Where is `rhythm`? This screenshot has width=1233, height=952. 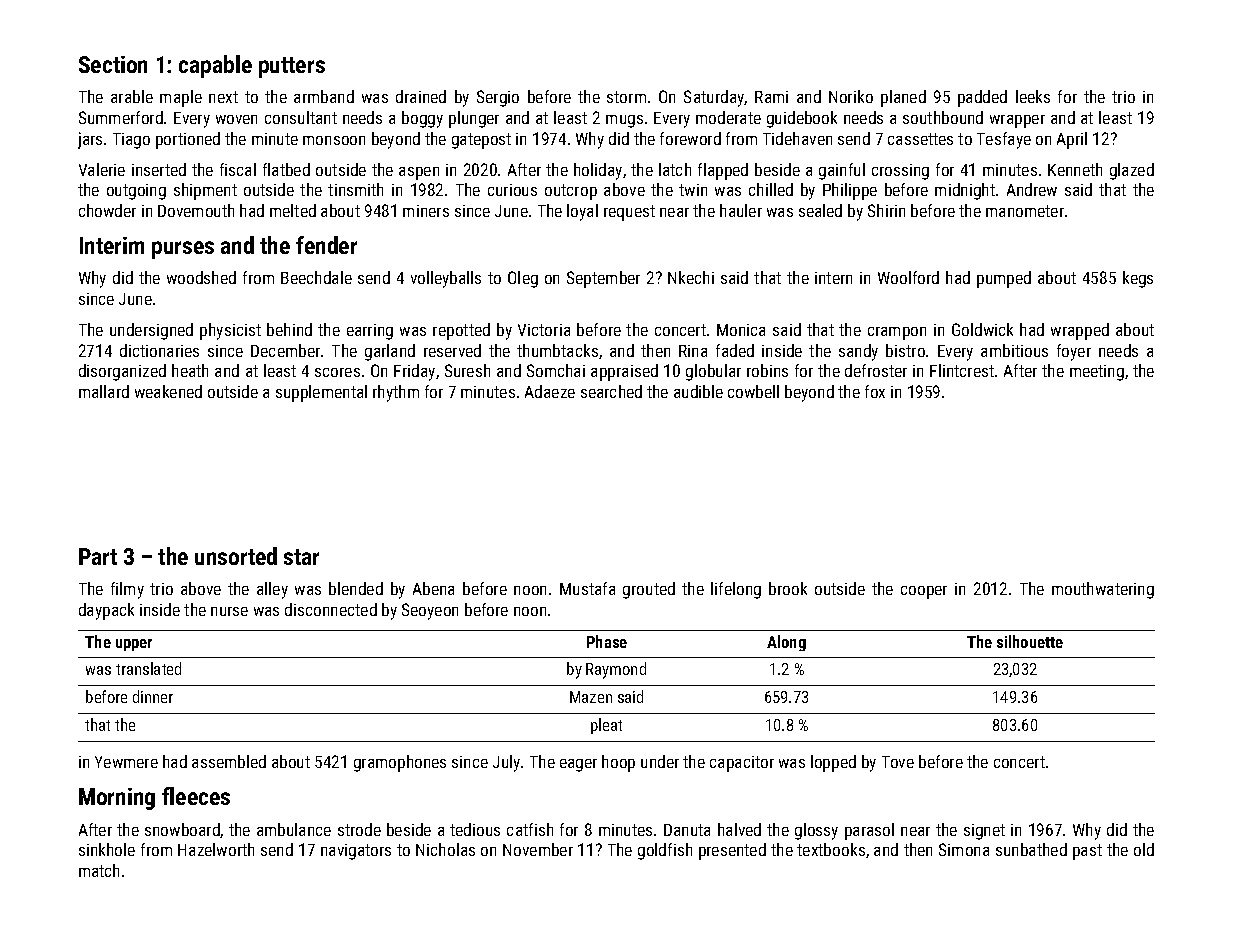 rhythm is located at coordinates (396, 393).
